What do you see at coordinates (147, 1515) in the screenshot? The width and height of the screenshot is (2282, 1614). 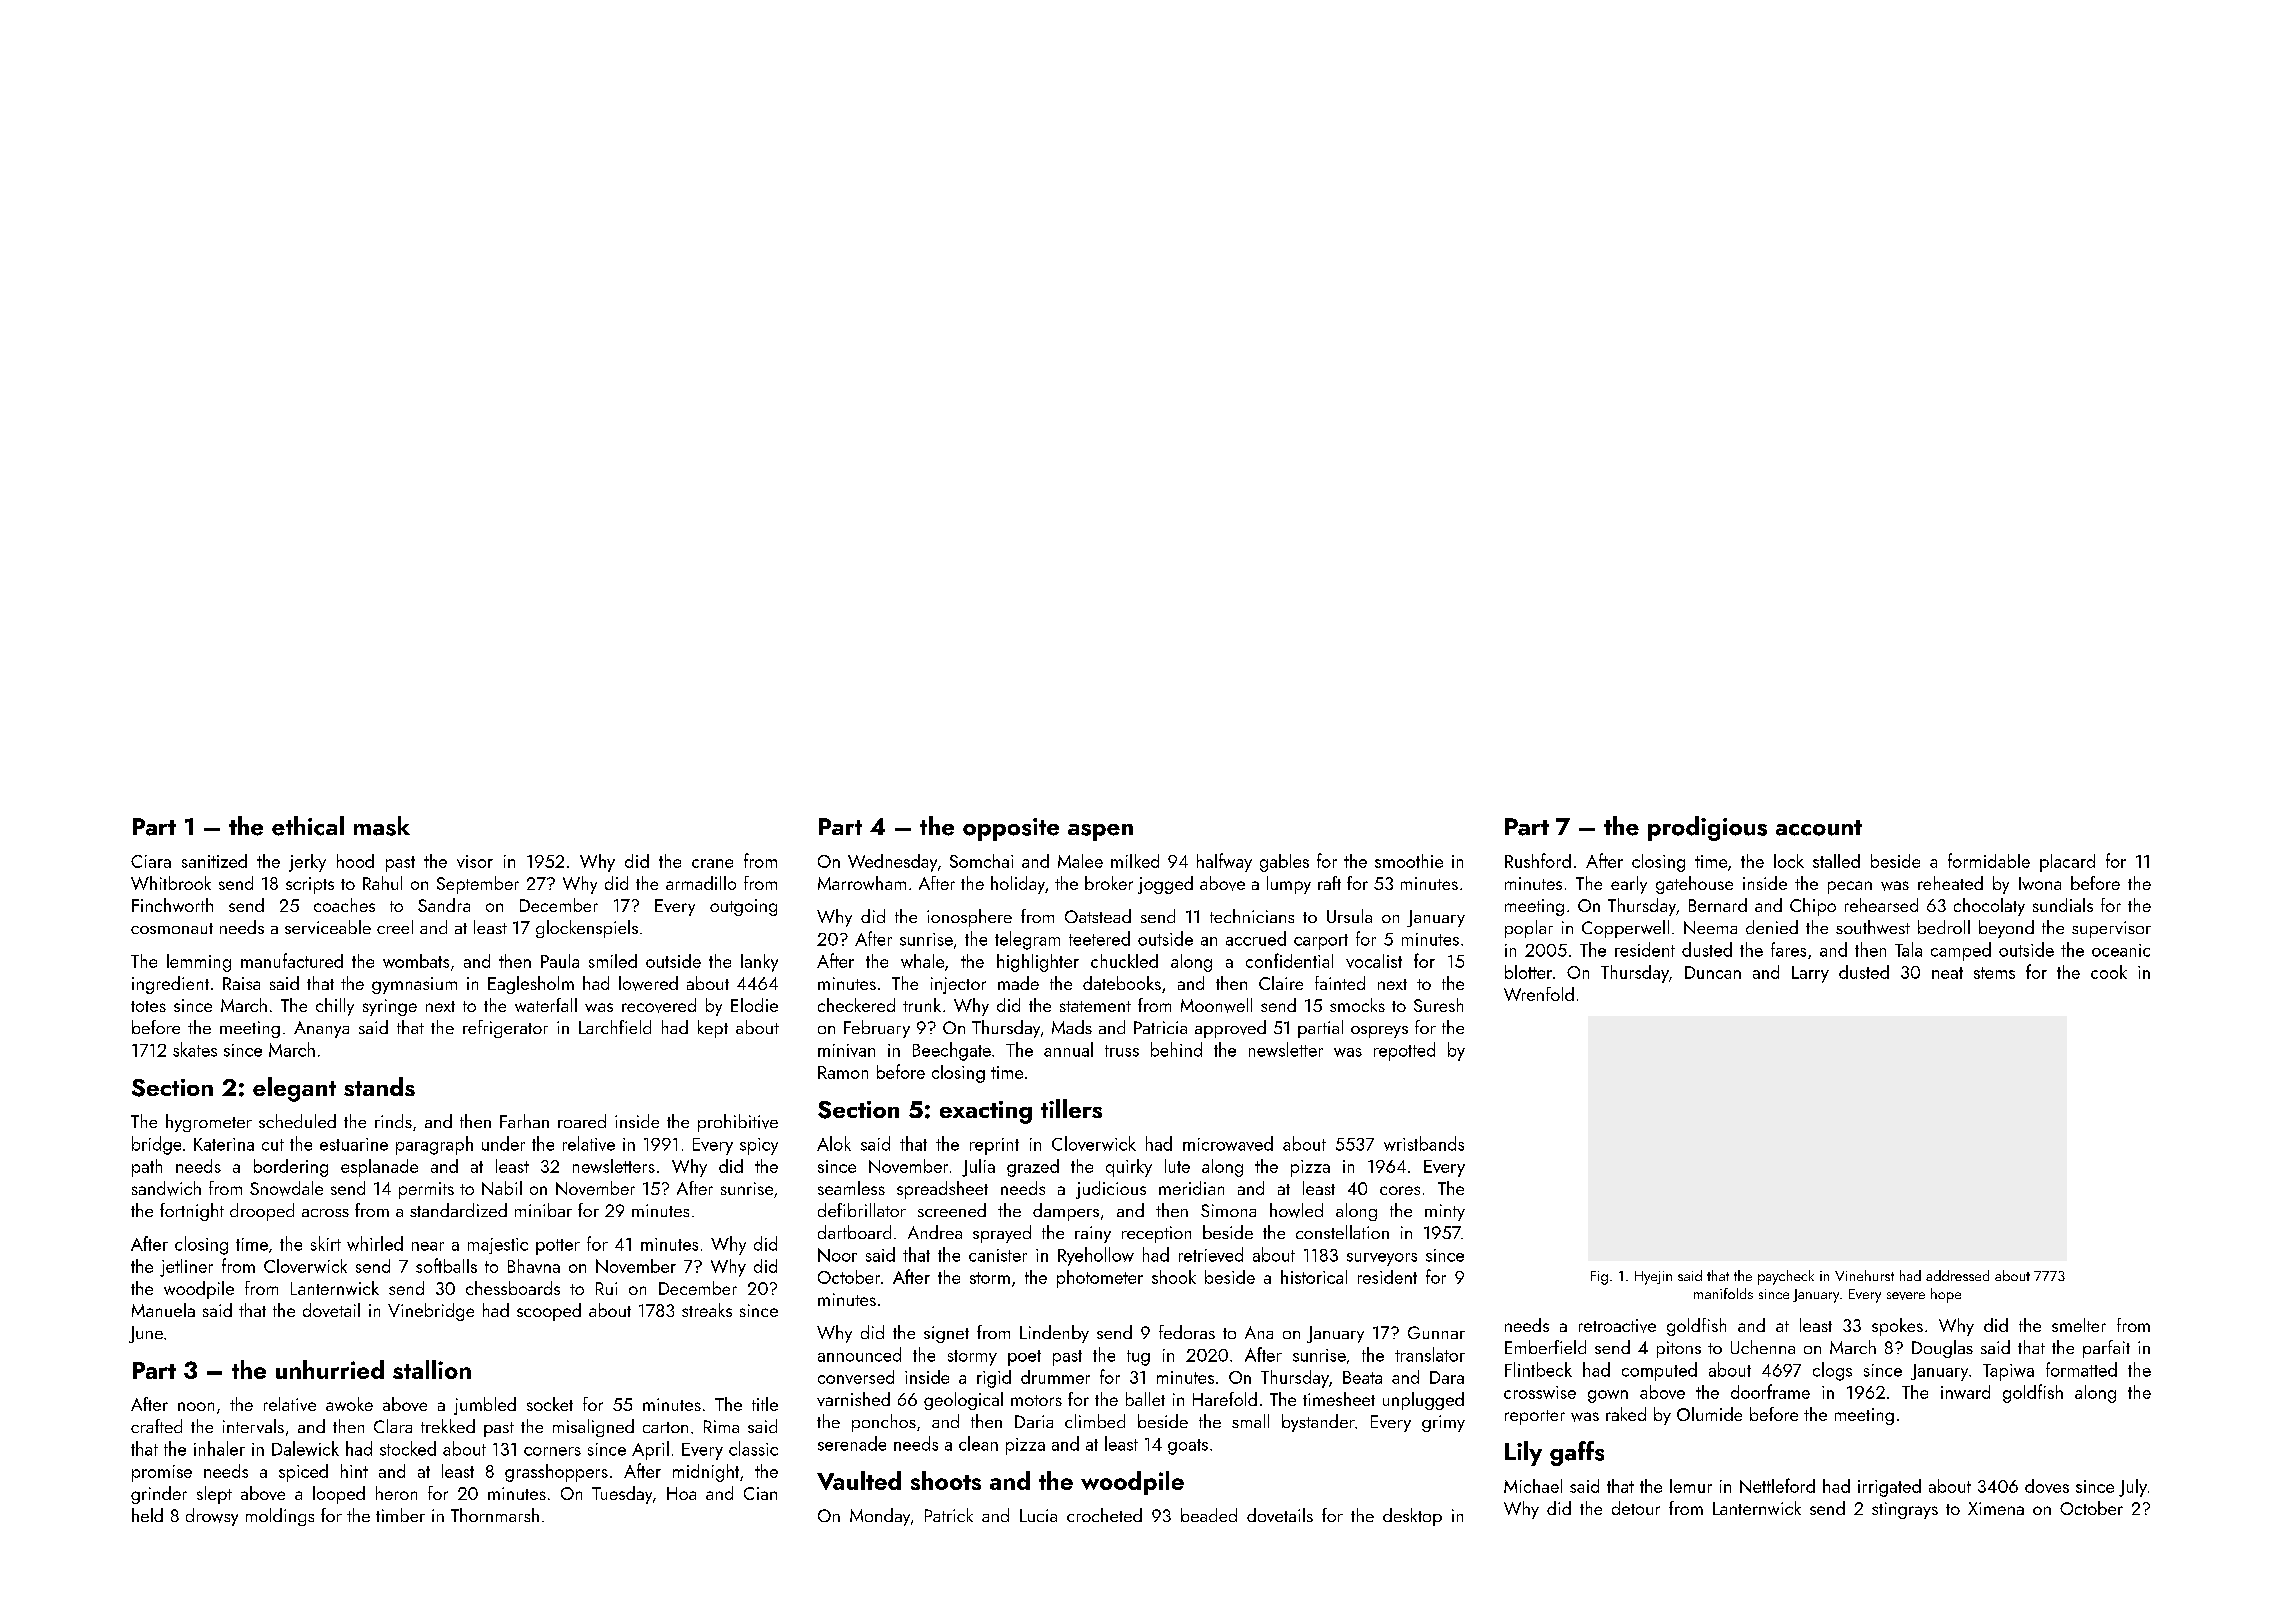 I see `held` at bounding box center [147, 1515].
